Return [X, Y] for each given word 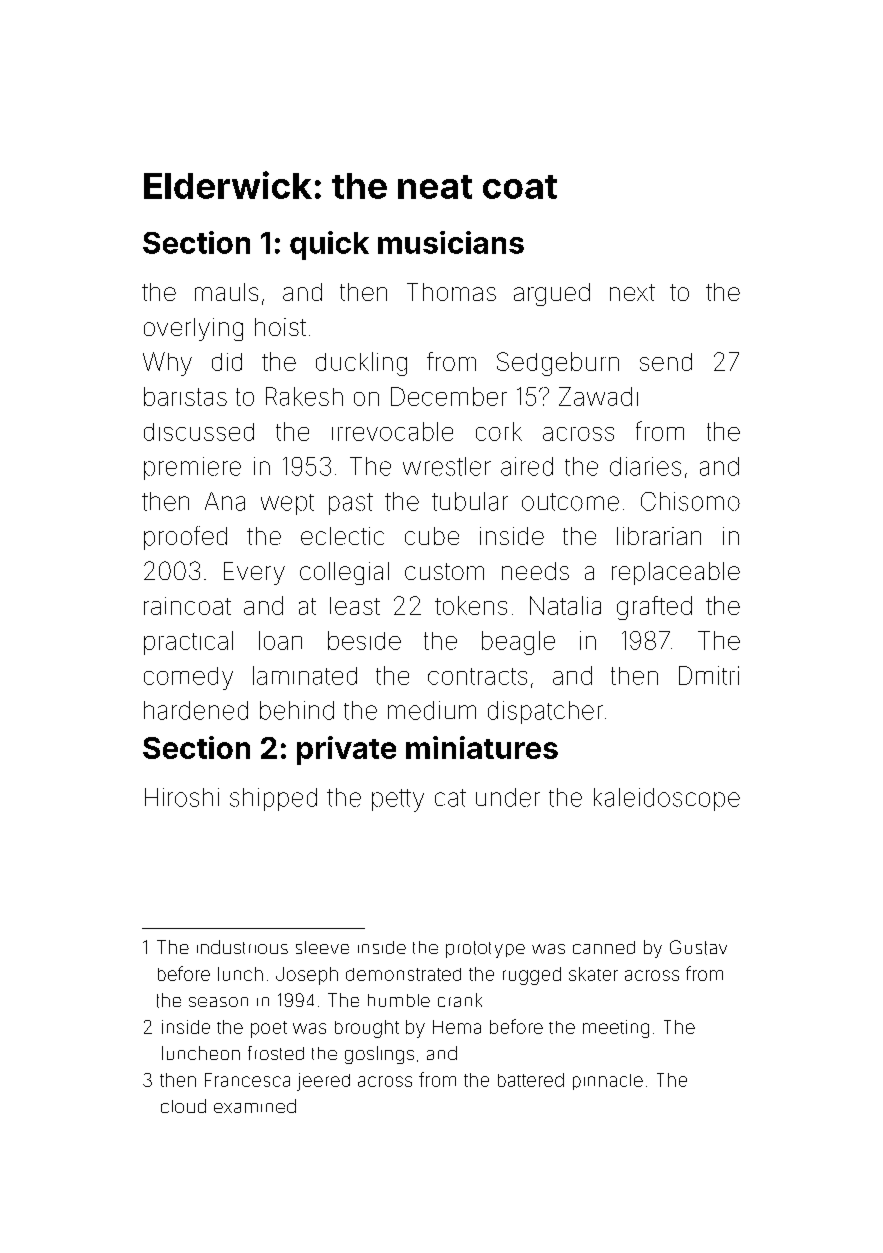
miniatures [482, 747]
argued [552, 294]
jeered [323, 1082]
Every [254, 573]
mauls [226, 292]
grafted [654, 608]
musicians [451, 242]
